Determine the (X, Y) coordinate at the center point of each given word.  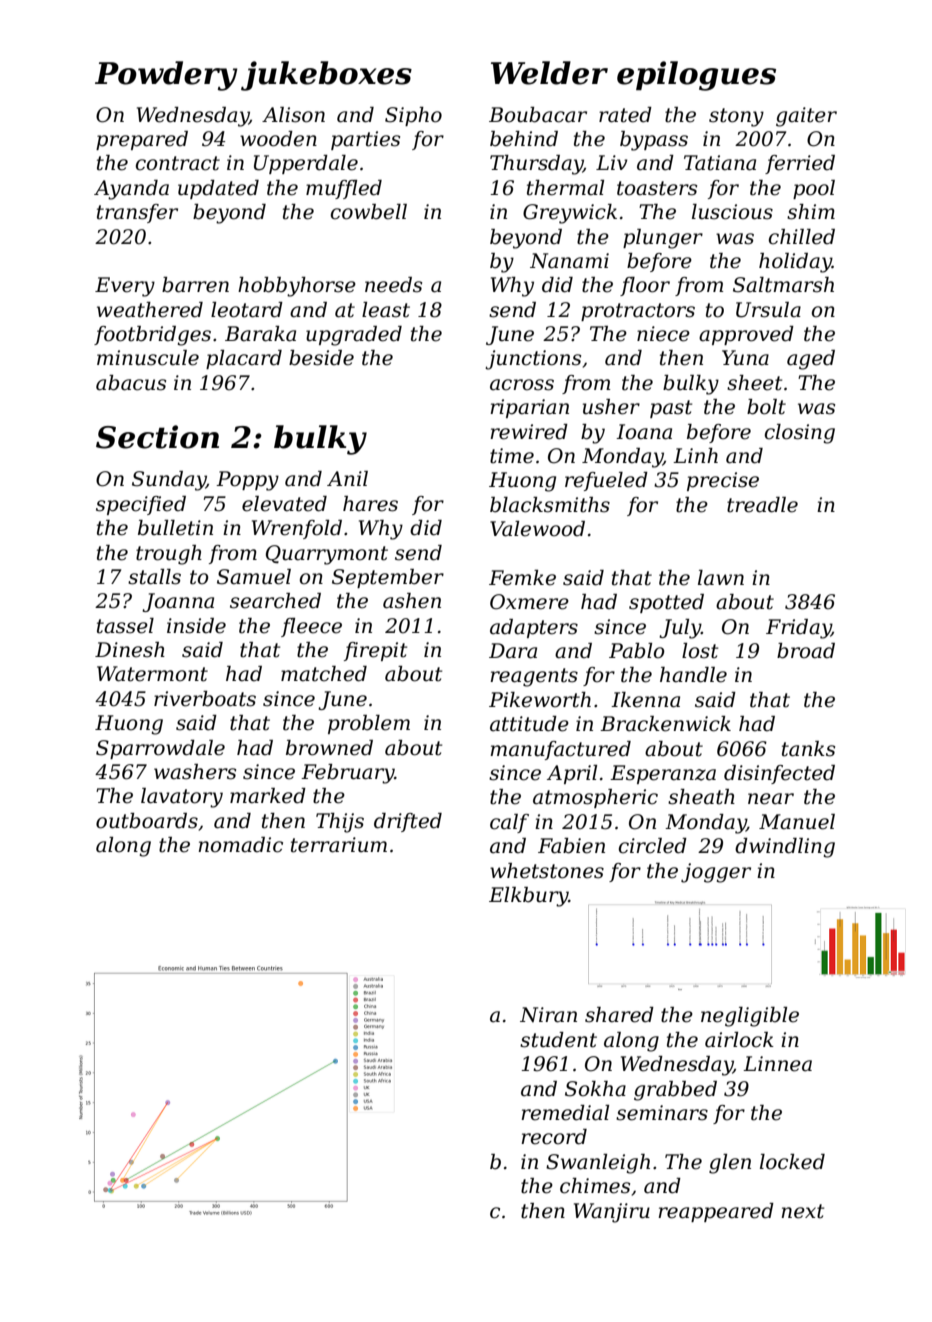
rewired (529, 432)
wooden (278, 139)
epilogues (696, 76)
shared (619, 1015)
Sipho (413, 116)
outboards (147, 821)
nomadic (240, 845)
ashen (412, 601)
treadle (762, 505)
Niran (548, 1015)
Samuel (254, 577)
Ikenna (645, 700)
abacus (131, 383)
